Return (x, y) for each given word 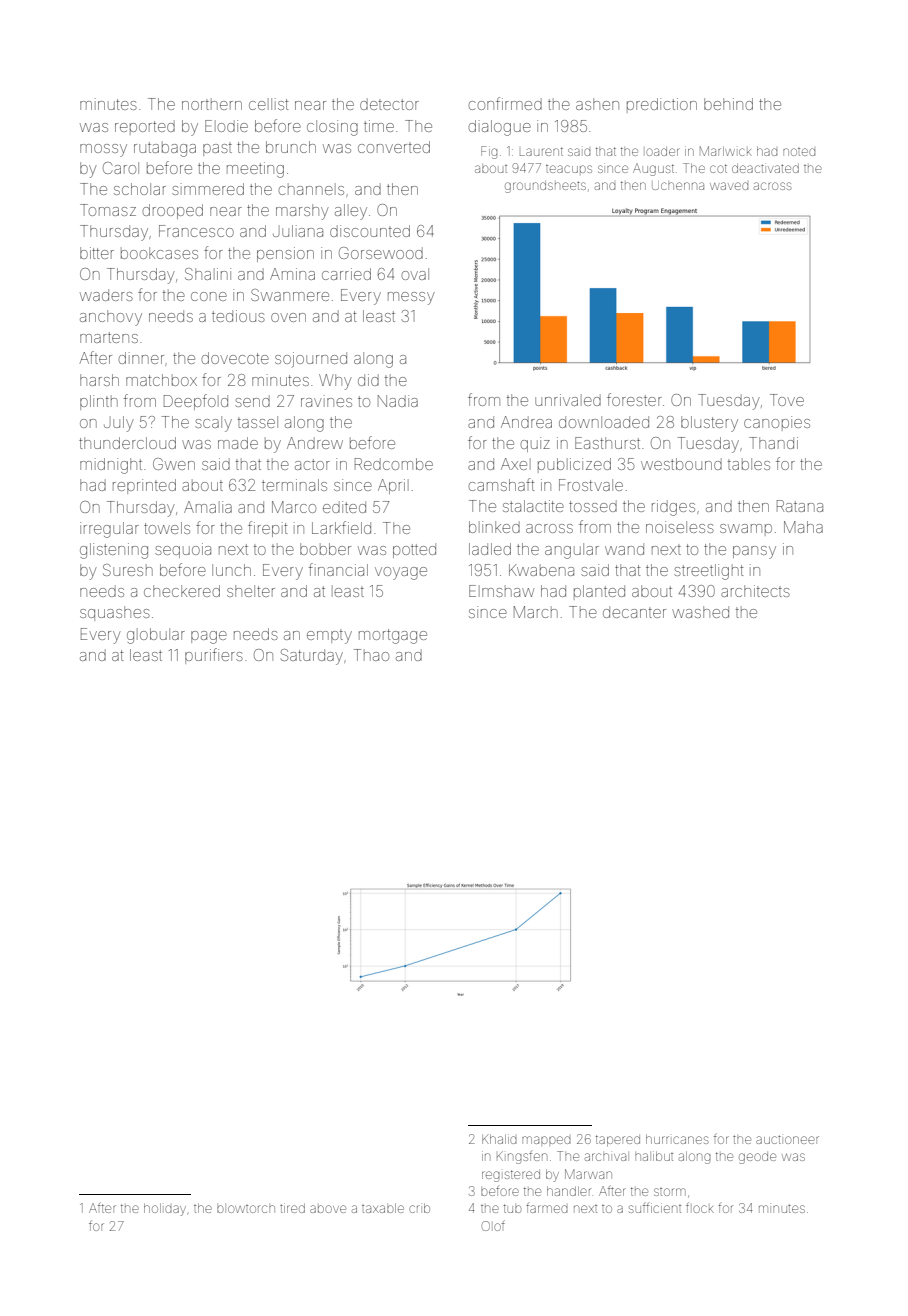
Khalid (499, 1139)
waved (729, 186)
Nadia (398, 401)
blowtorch (246, 1209)
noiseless (680, 527)
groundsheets (545, 187)
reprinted (144, 486)
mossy (103, 150)
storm (670, 1192)
